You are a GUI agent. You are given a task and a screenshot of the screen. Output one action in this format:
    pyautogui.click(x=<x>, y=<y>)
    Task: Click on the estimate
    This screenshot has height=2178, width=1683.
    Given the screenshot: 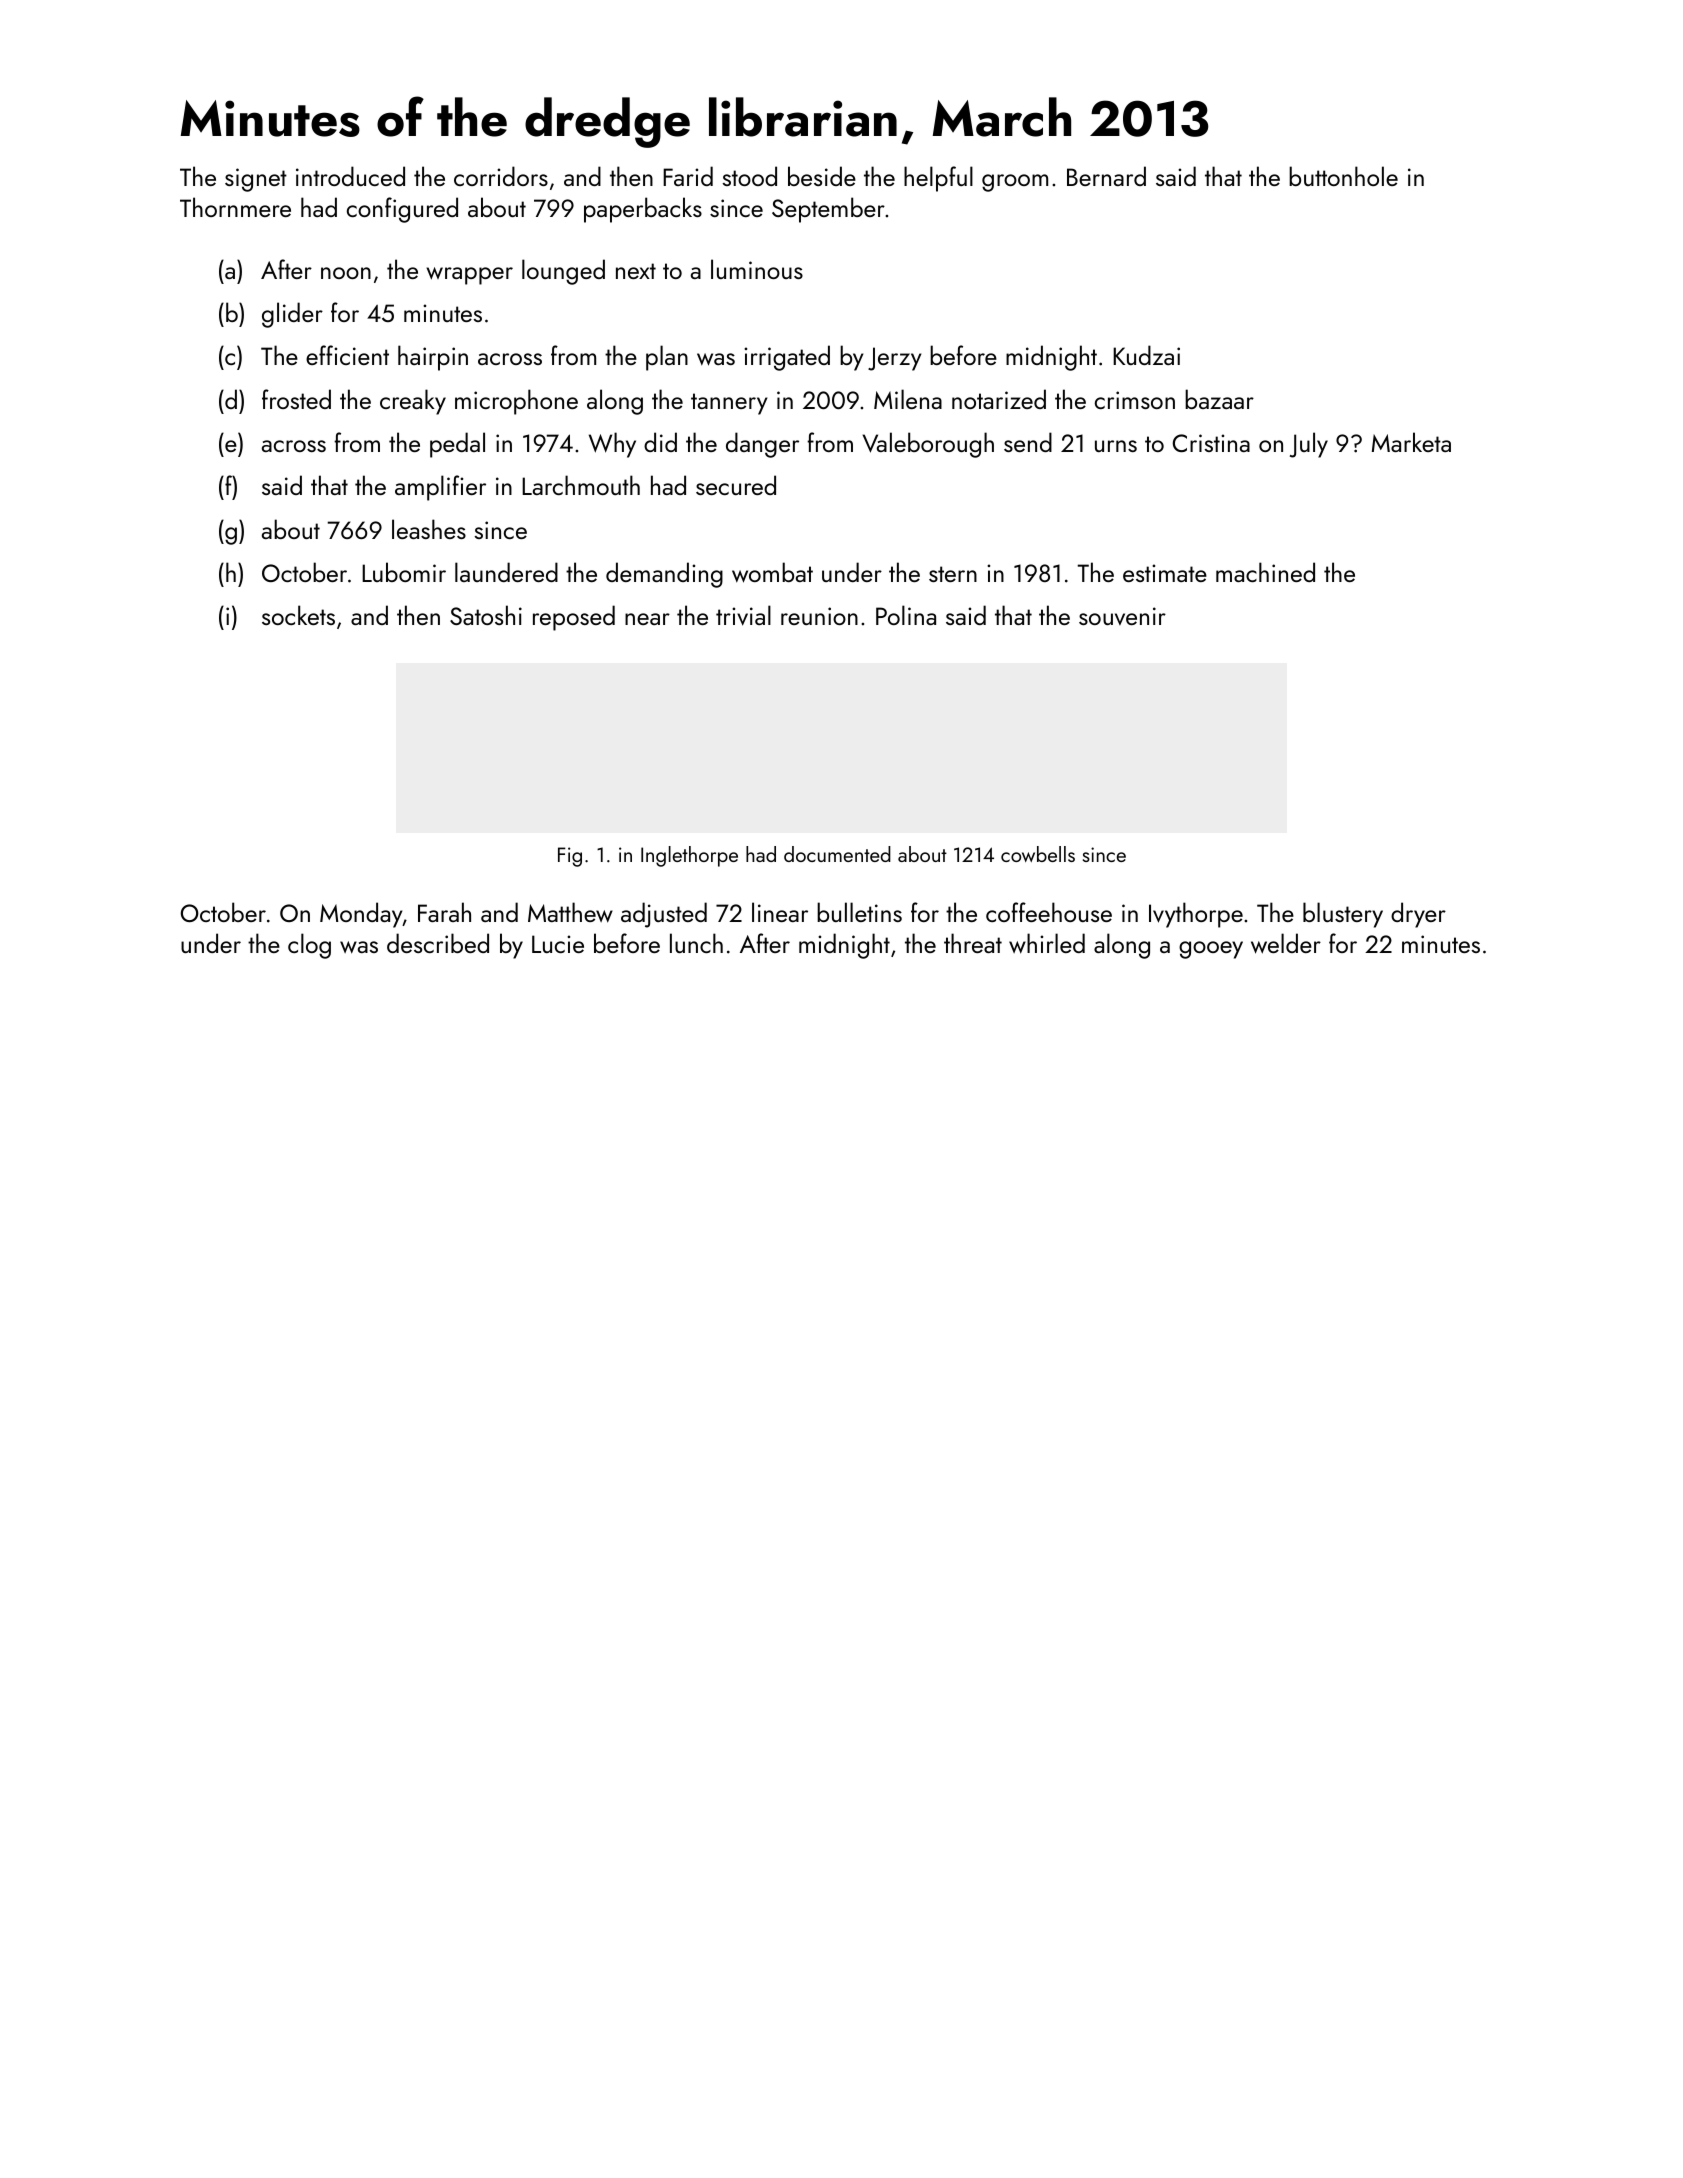 What is the action you would take?
    pyautogui.click(x=1165, y=573)
